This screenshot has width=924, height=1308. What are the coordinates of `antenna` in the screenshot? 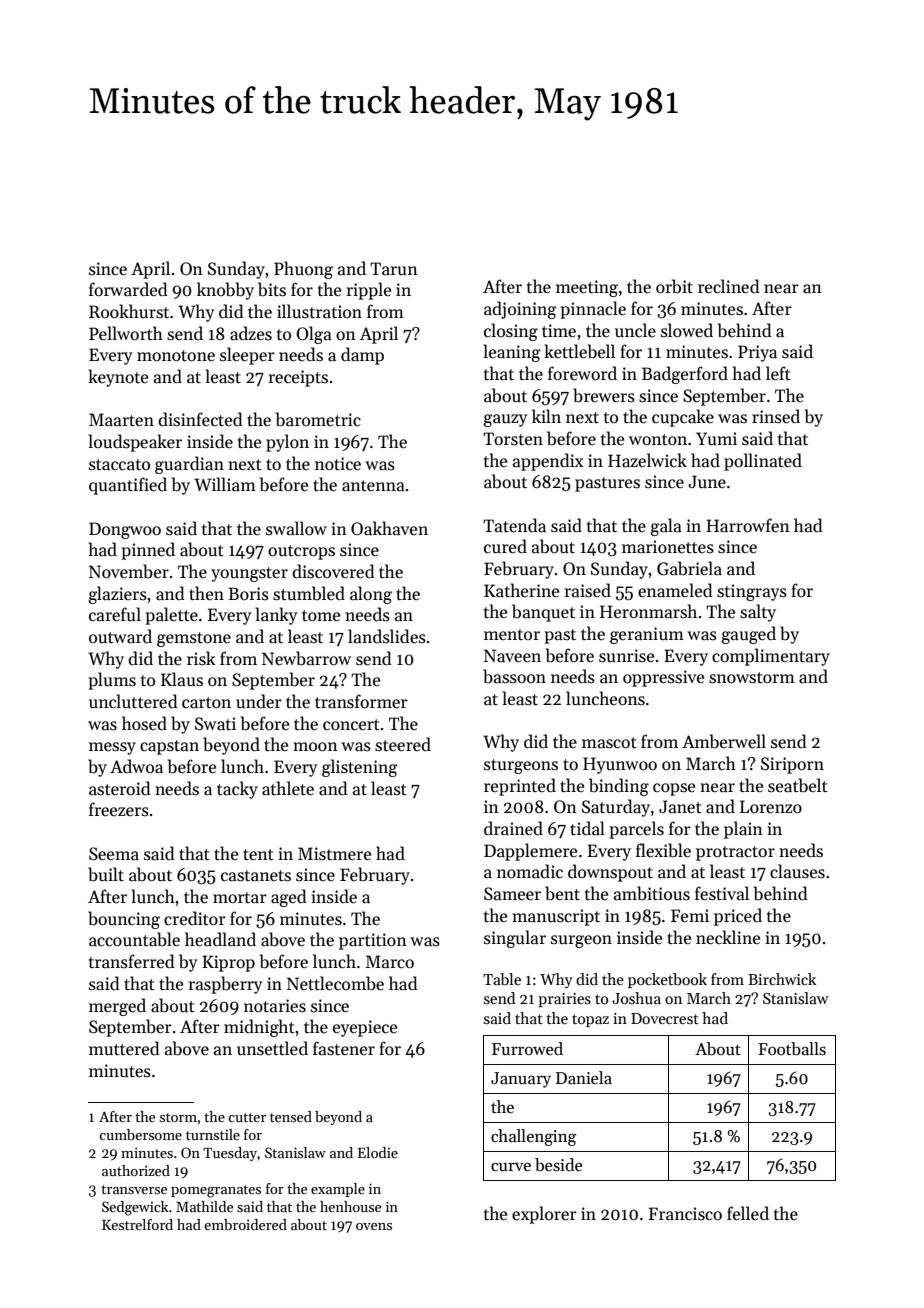 It's located at (373, 486).
